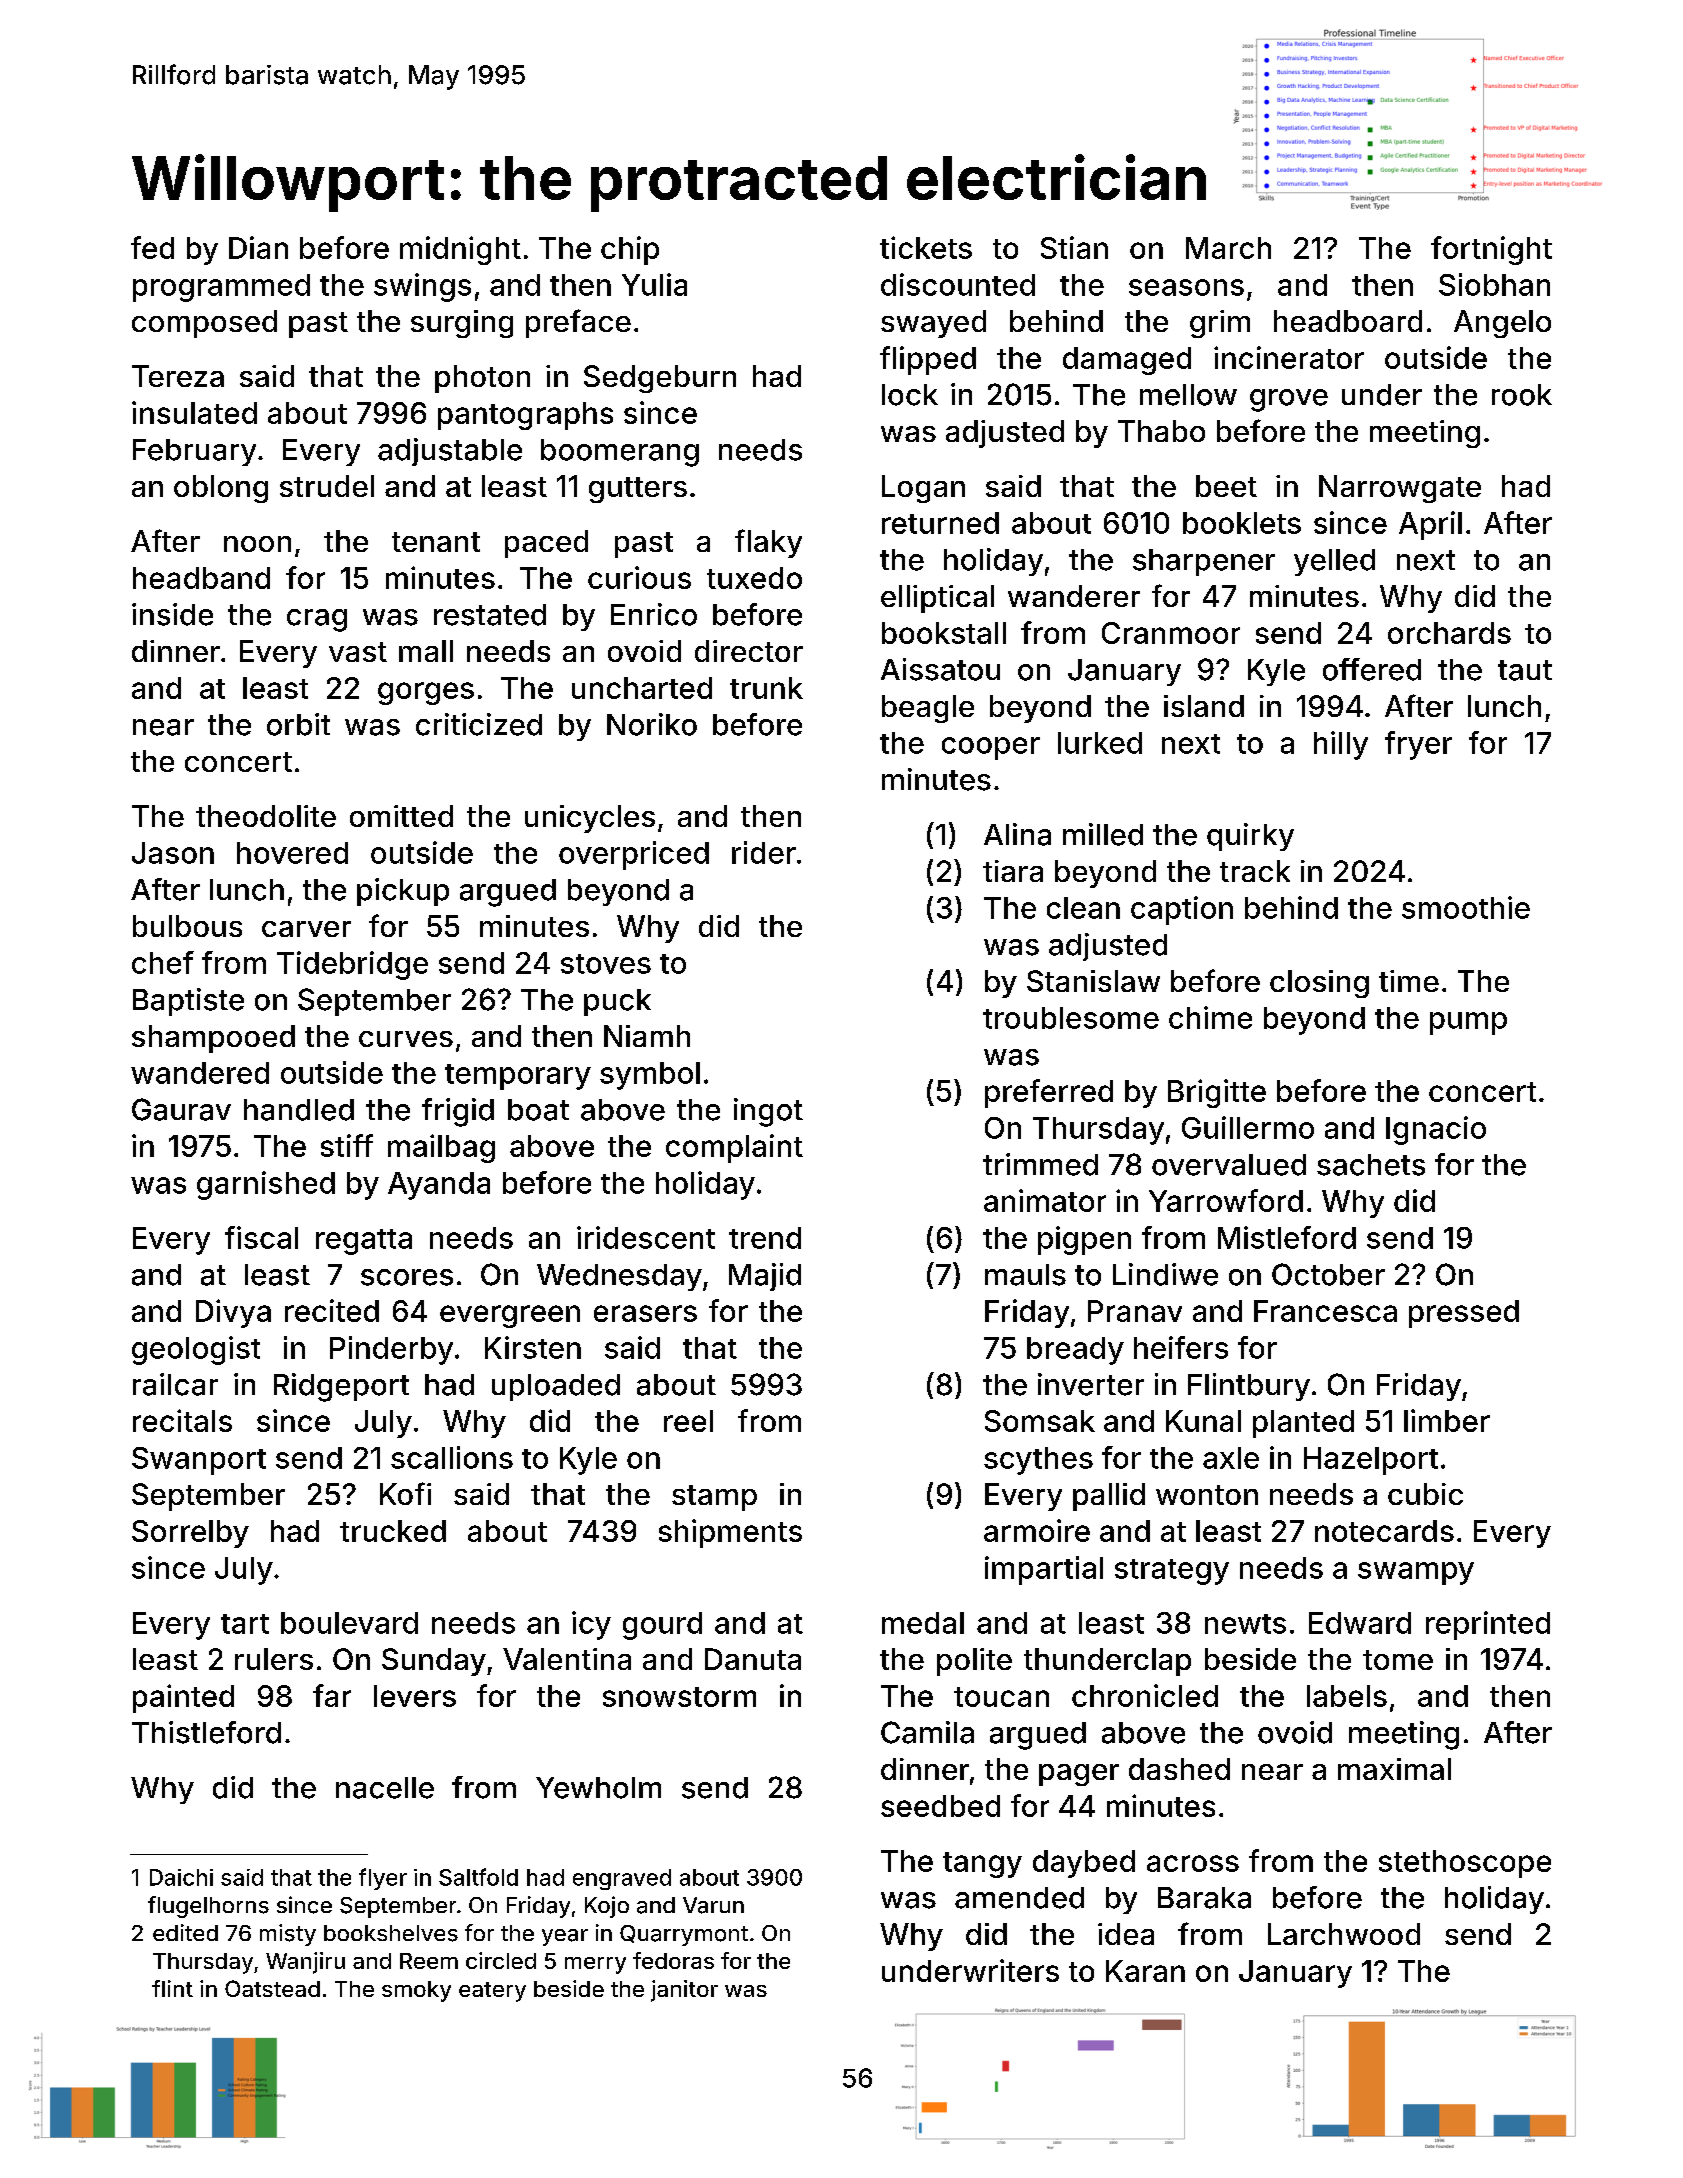 This screenshot has height=2178, width=1683. What do you see at coordinates (272, 1988) in the screenshot?
I see `Oatstead` at bounding box center [272, 1988].
